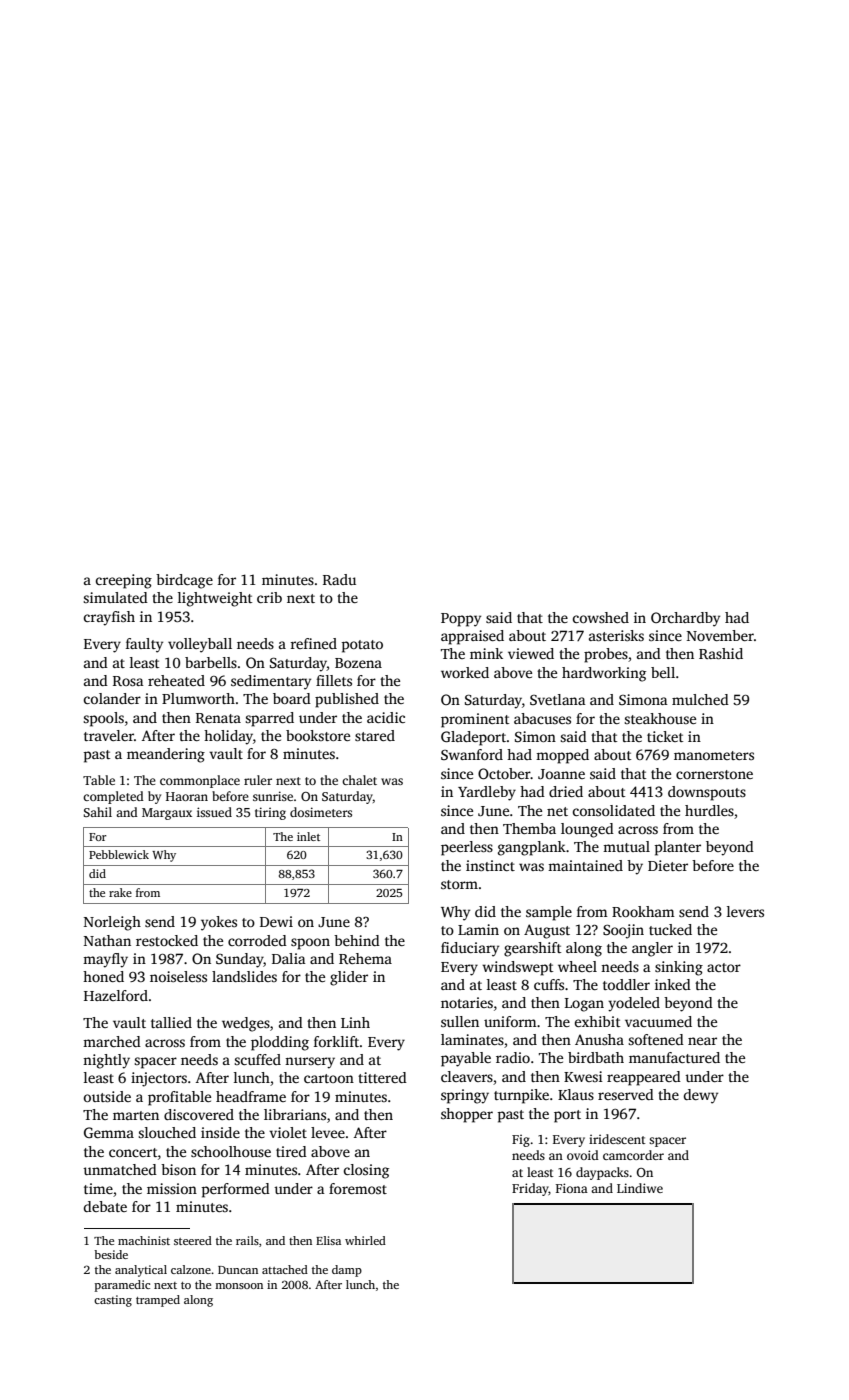 This document has height=1400, width=849. I want to click on tramped, so click(158, 1301).
